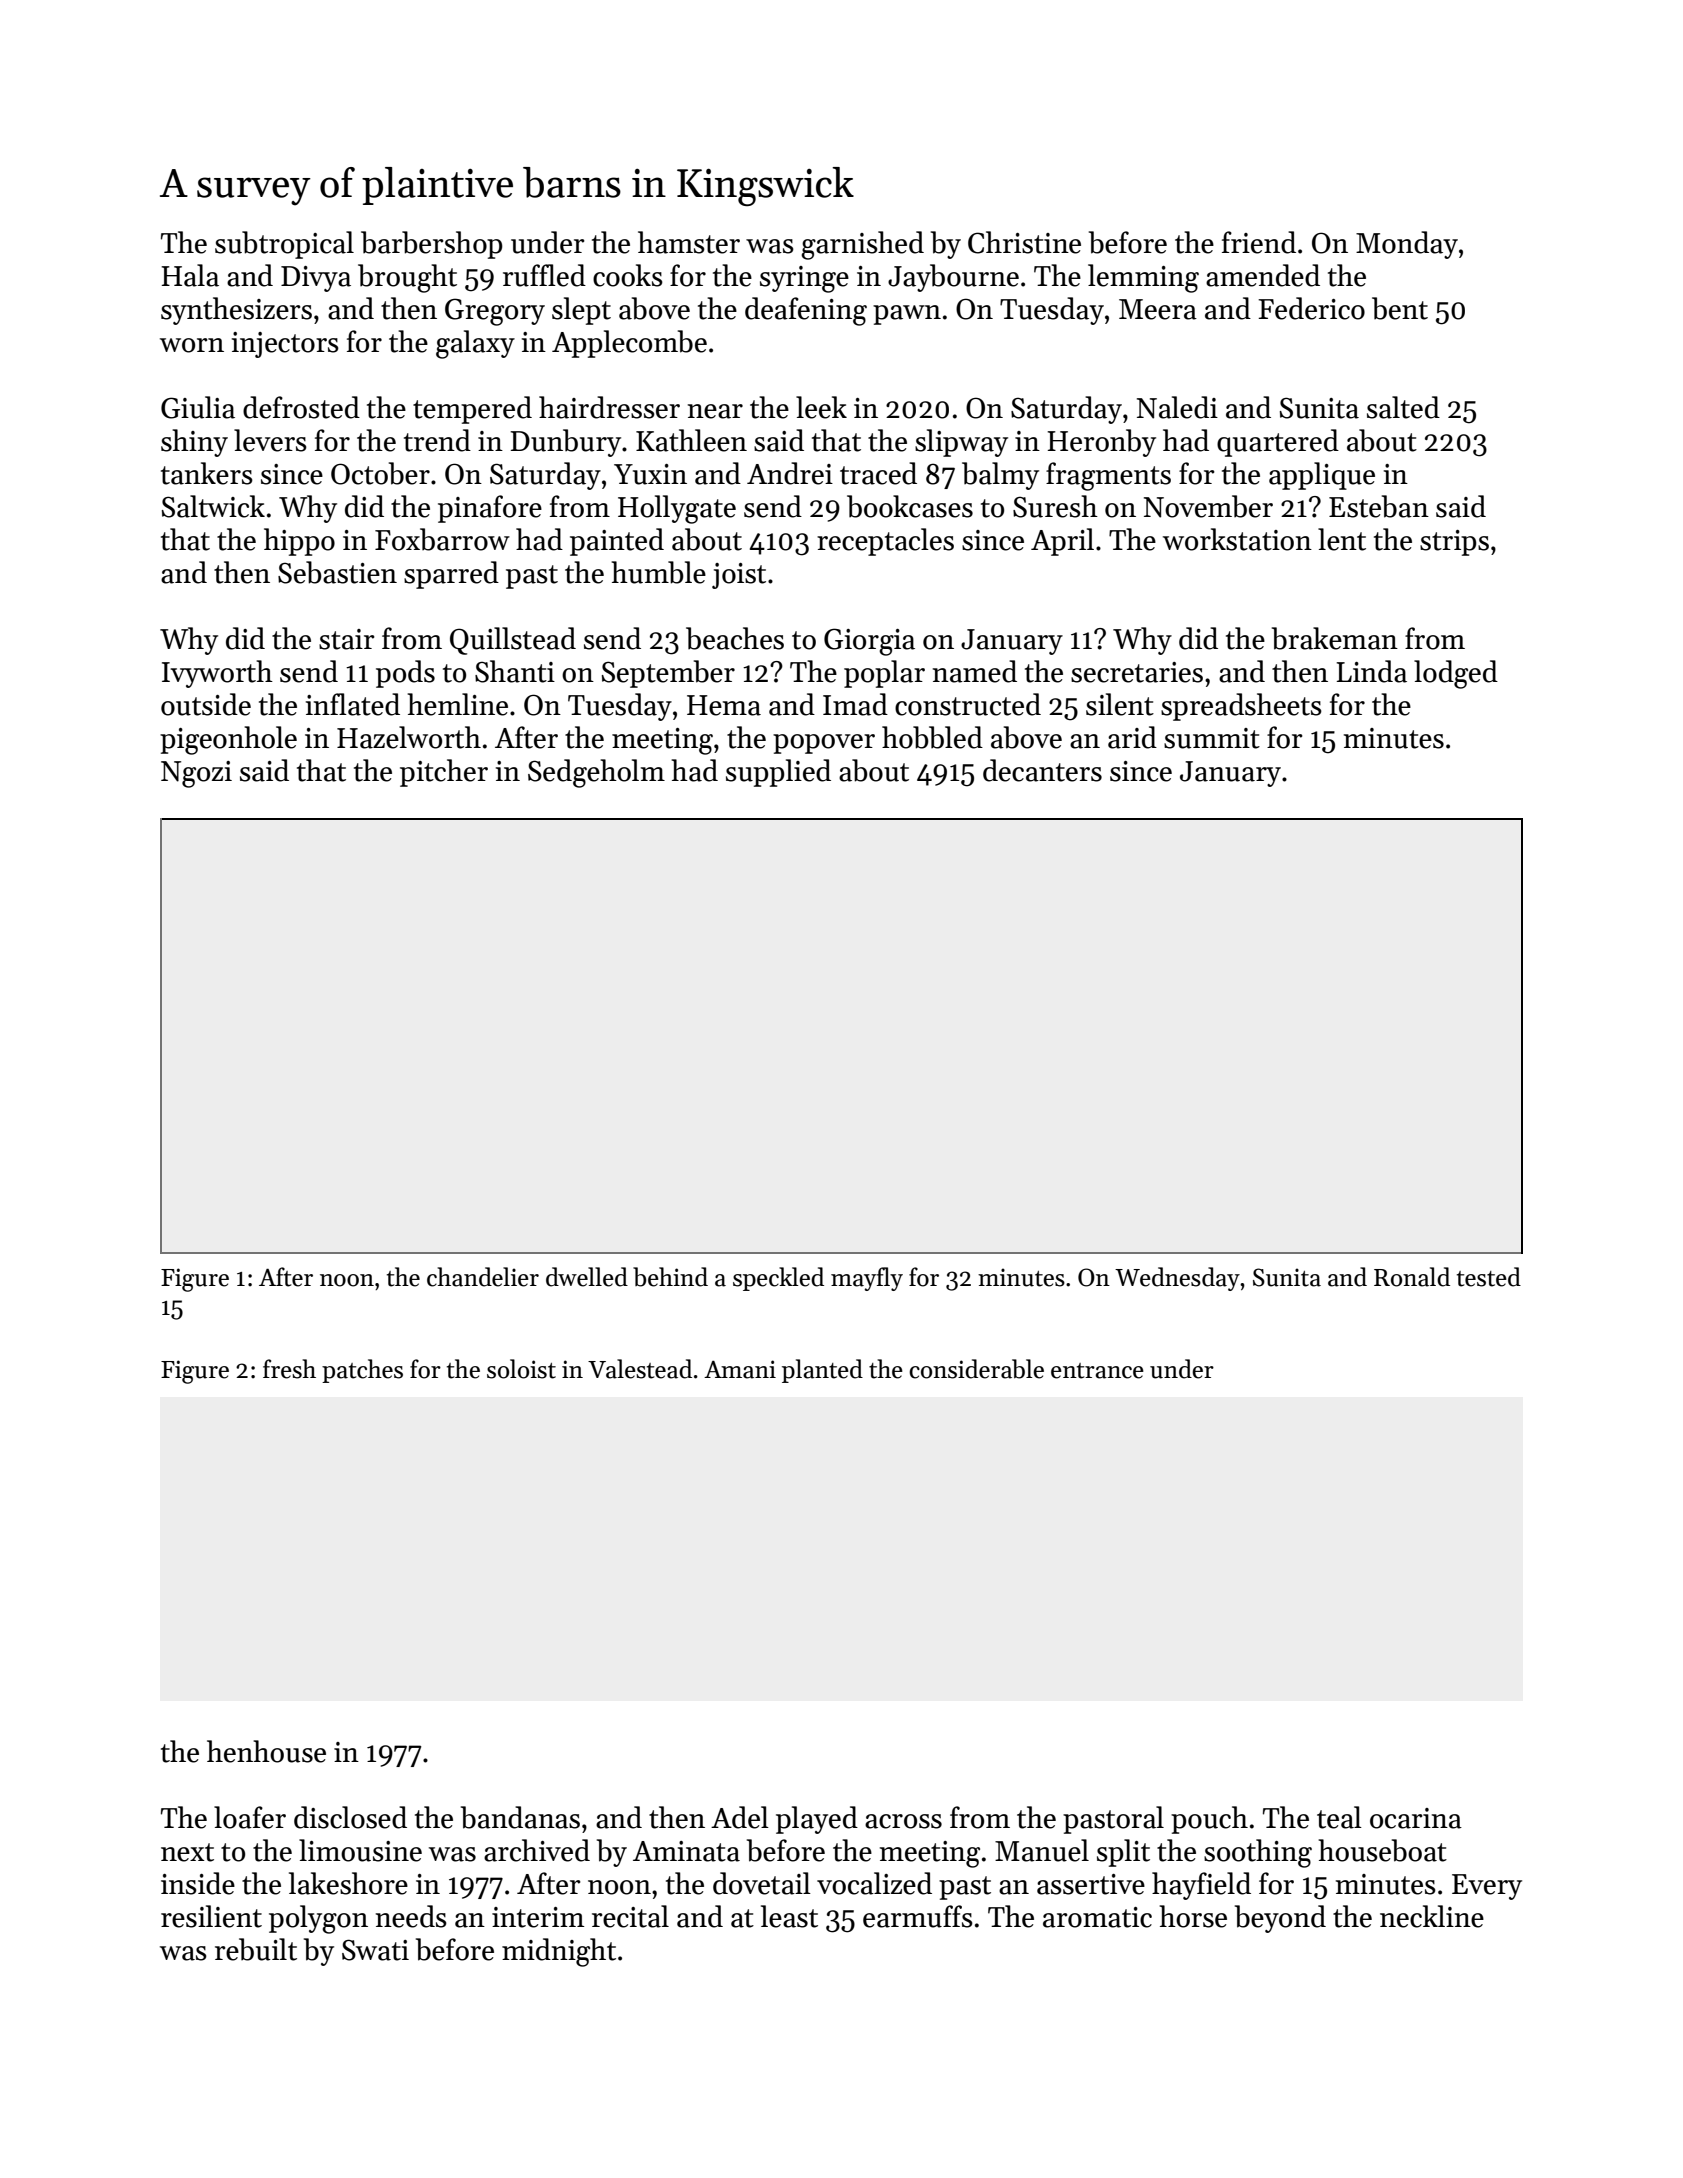 The height and width of the image is (2178, 1683). I want to click on Swati, so click(375, 1950).
